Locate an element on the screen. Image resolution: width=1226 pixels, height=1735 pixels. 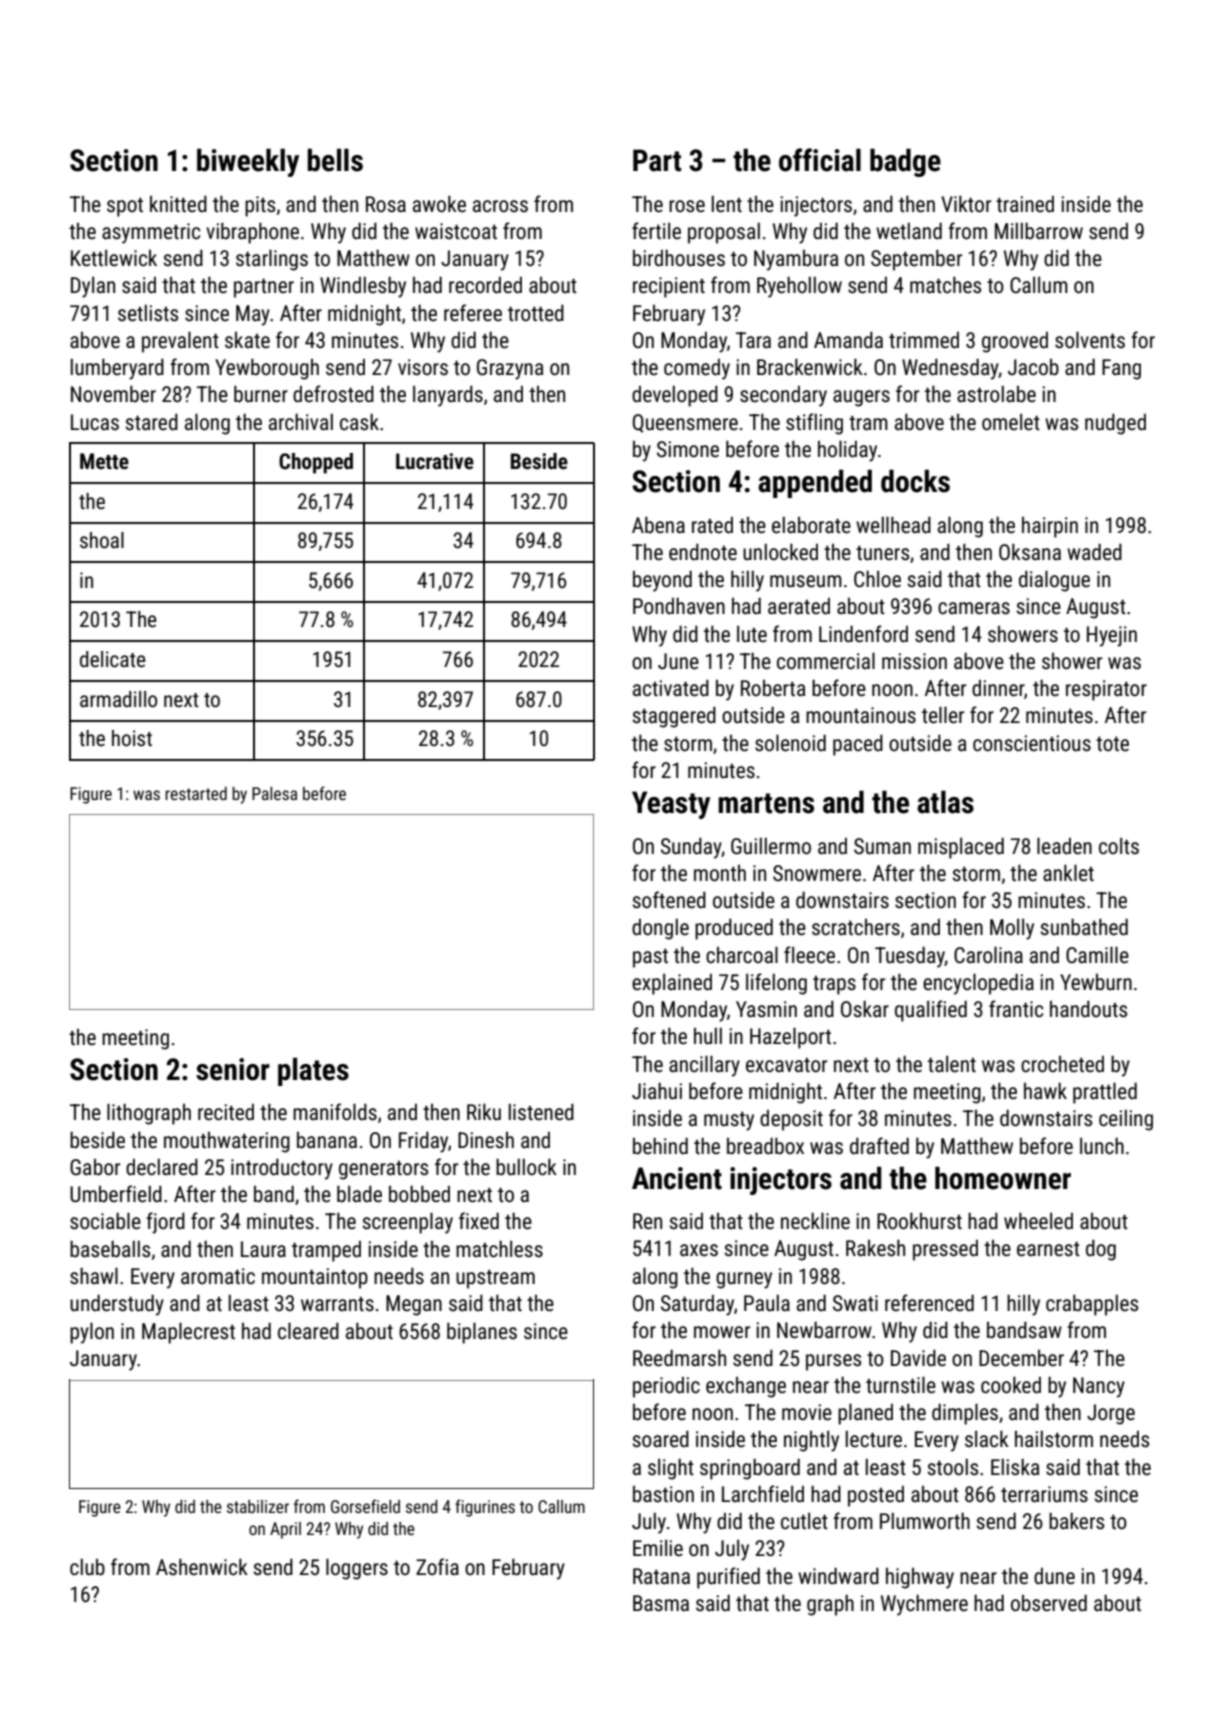
burner is located at coordinates (261, 394).
